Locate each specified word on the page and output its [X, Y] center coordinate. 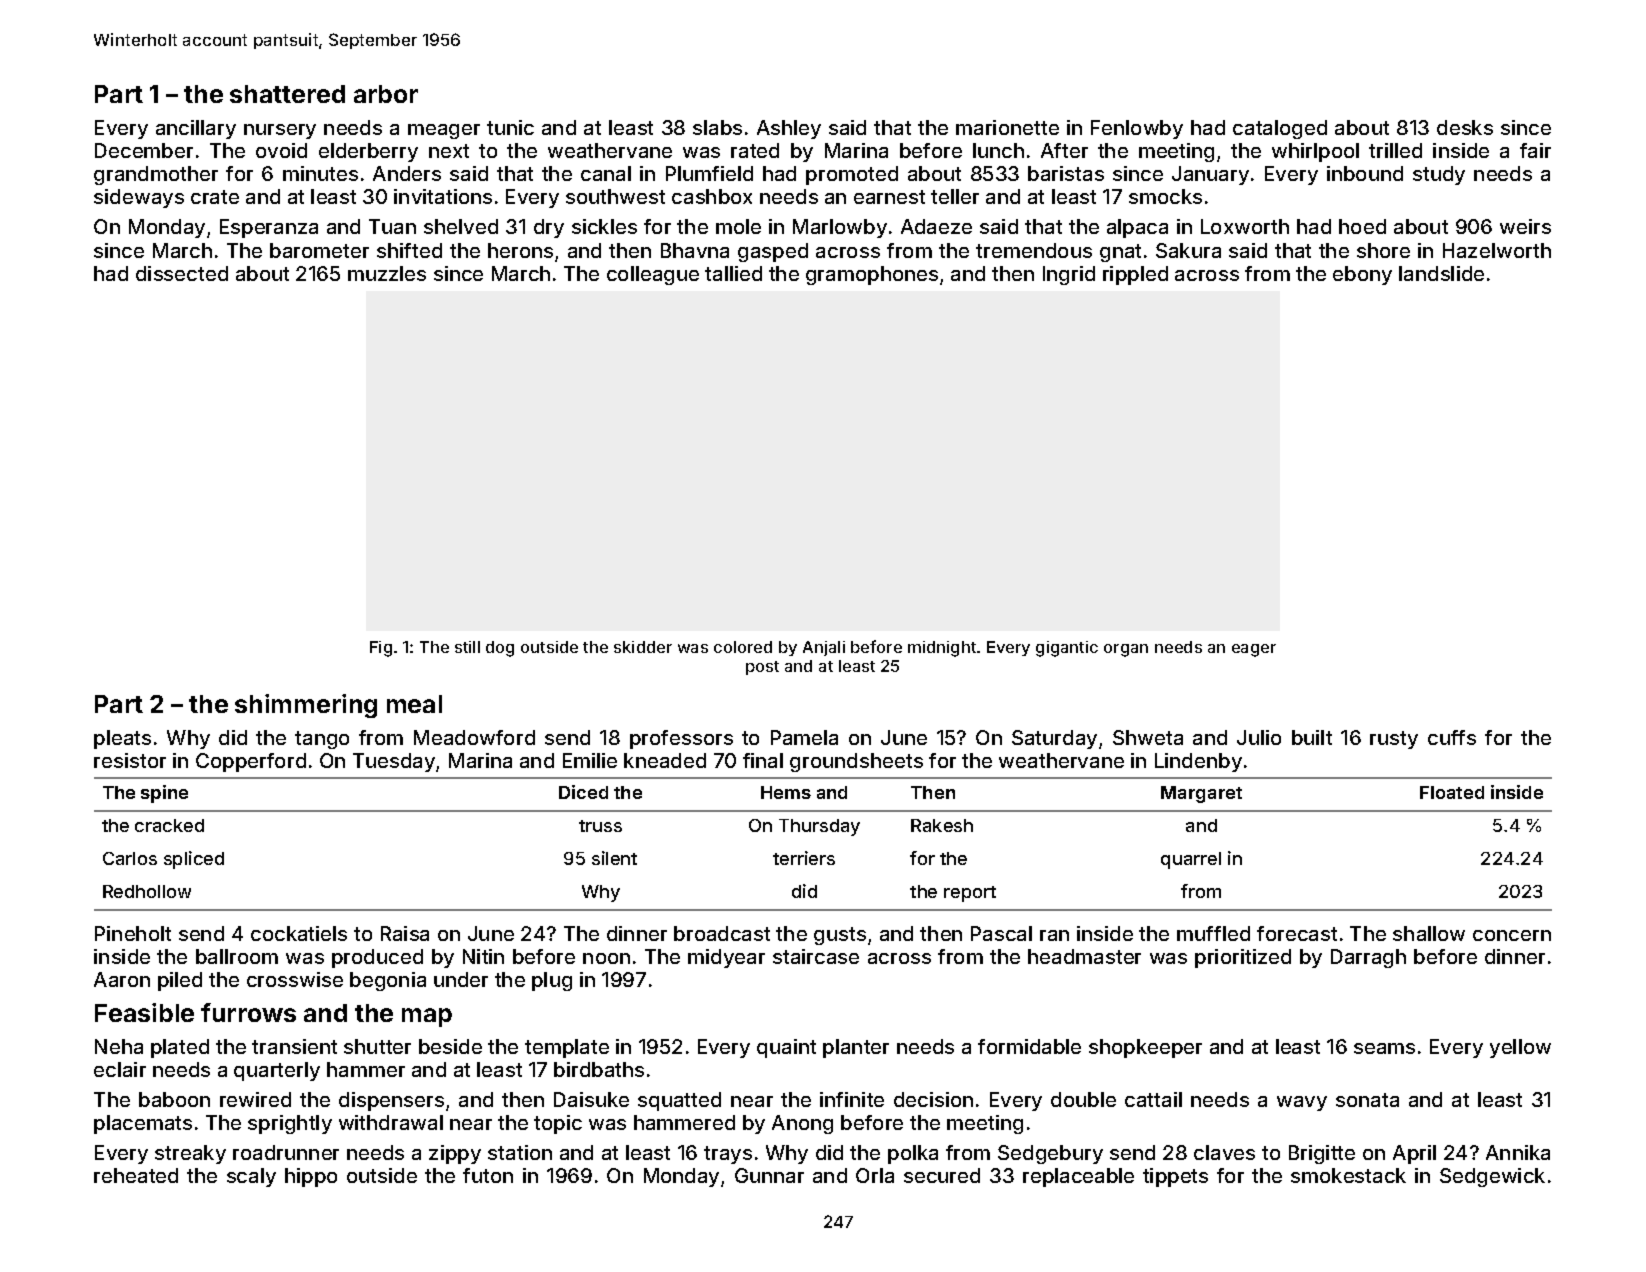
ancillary [196, 129]
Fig [381, 649]
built [1312, 737]
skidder [643, 647]
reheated [136, 1175]
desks [1465, 127]
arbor [386, 94]
